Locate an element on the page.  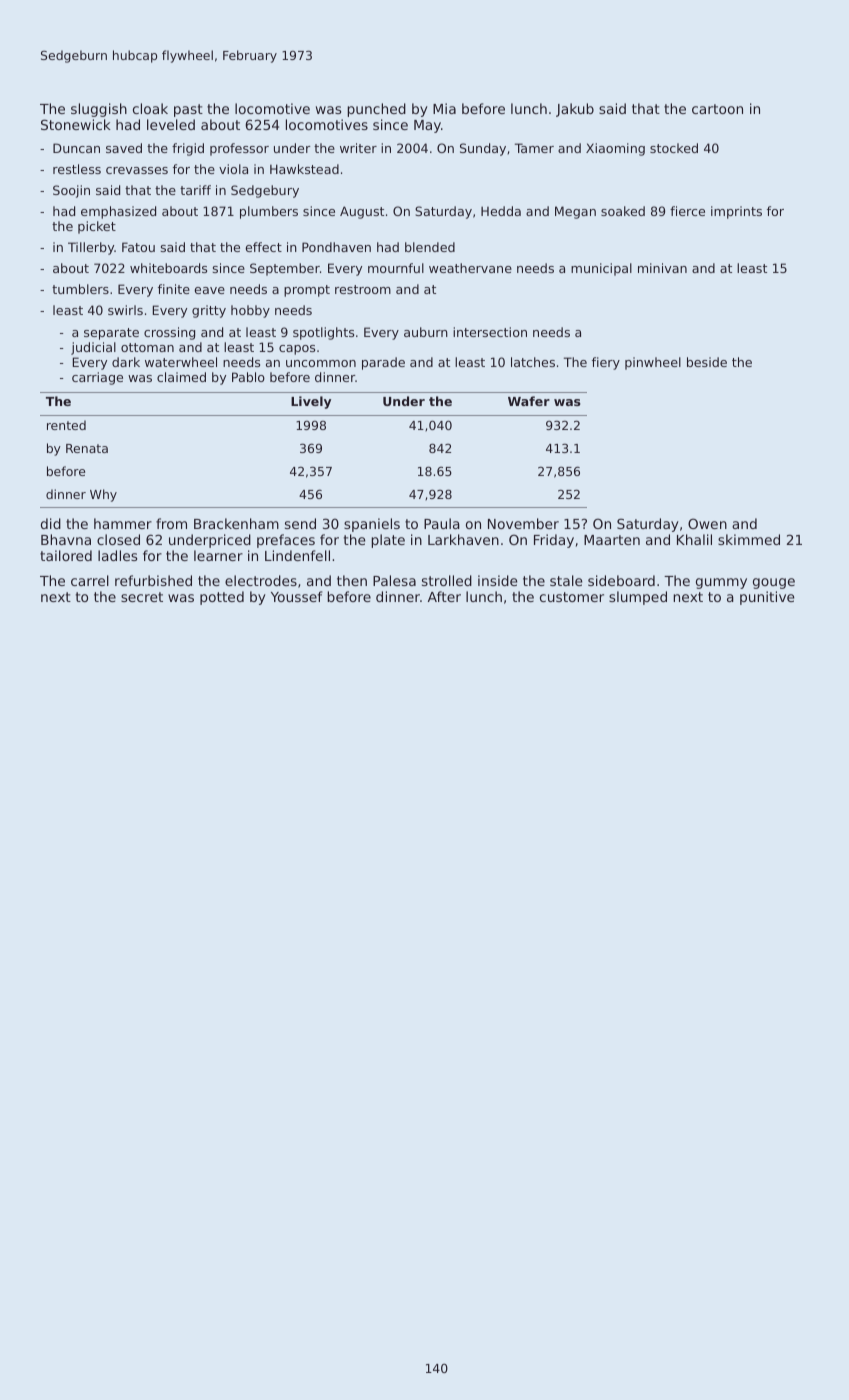
parade is located at coordinates (383, 363).
